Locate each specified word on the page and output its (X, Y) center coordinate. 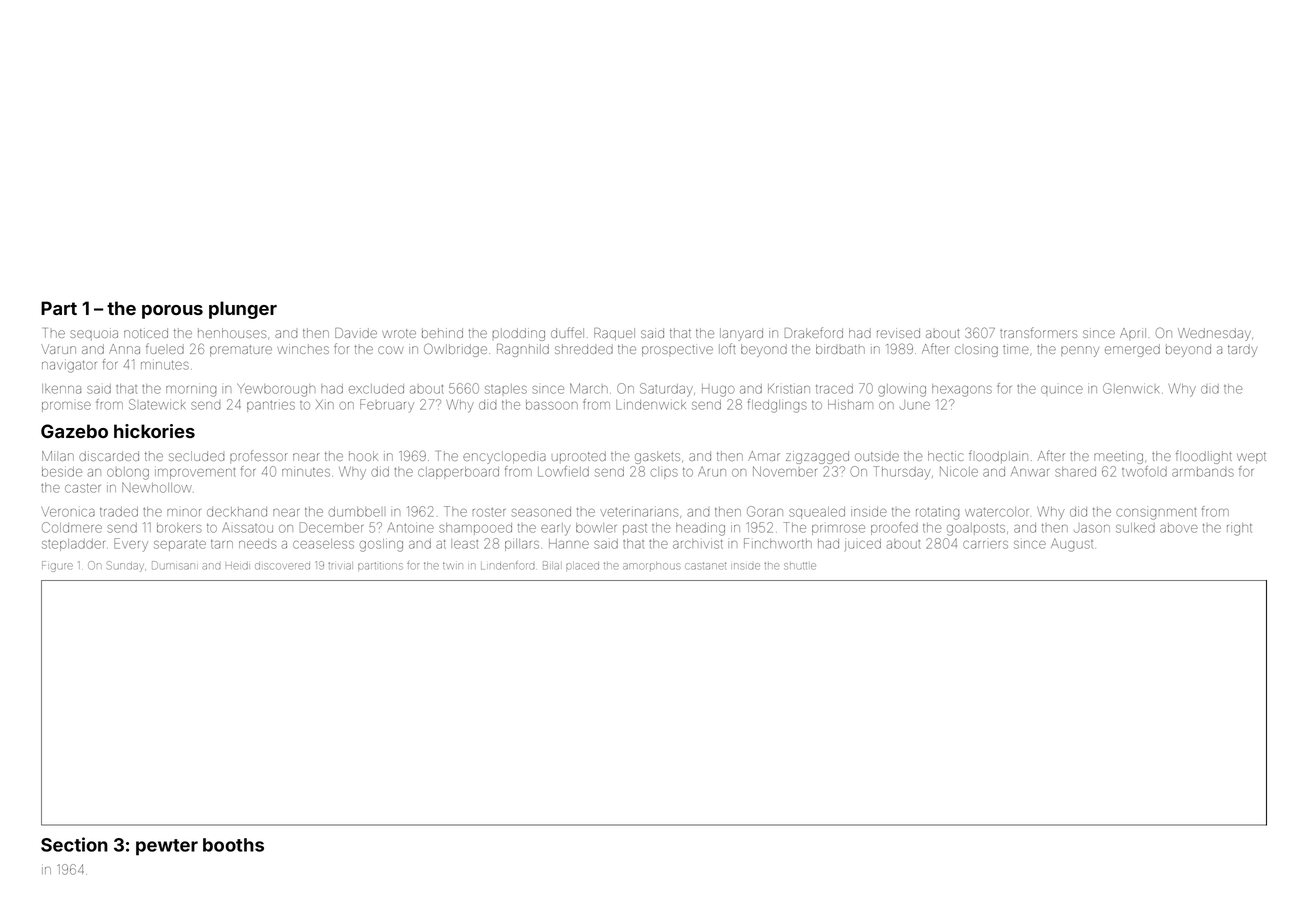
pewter (167, 847)
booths (233, 845)
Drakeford (814, 332)
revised (898, 333)
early (556, 529)
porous (172, 312)
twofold (1144, 471)
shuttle (800, 566)
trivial (340, 566)
